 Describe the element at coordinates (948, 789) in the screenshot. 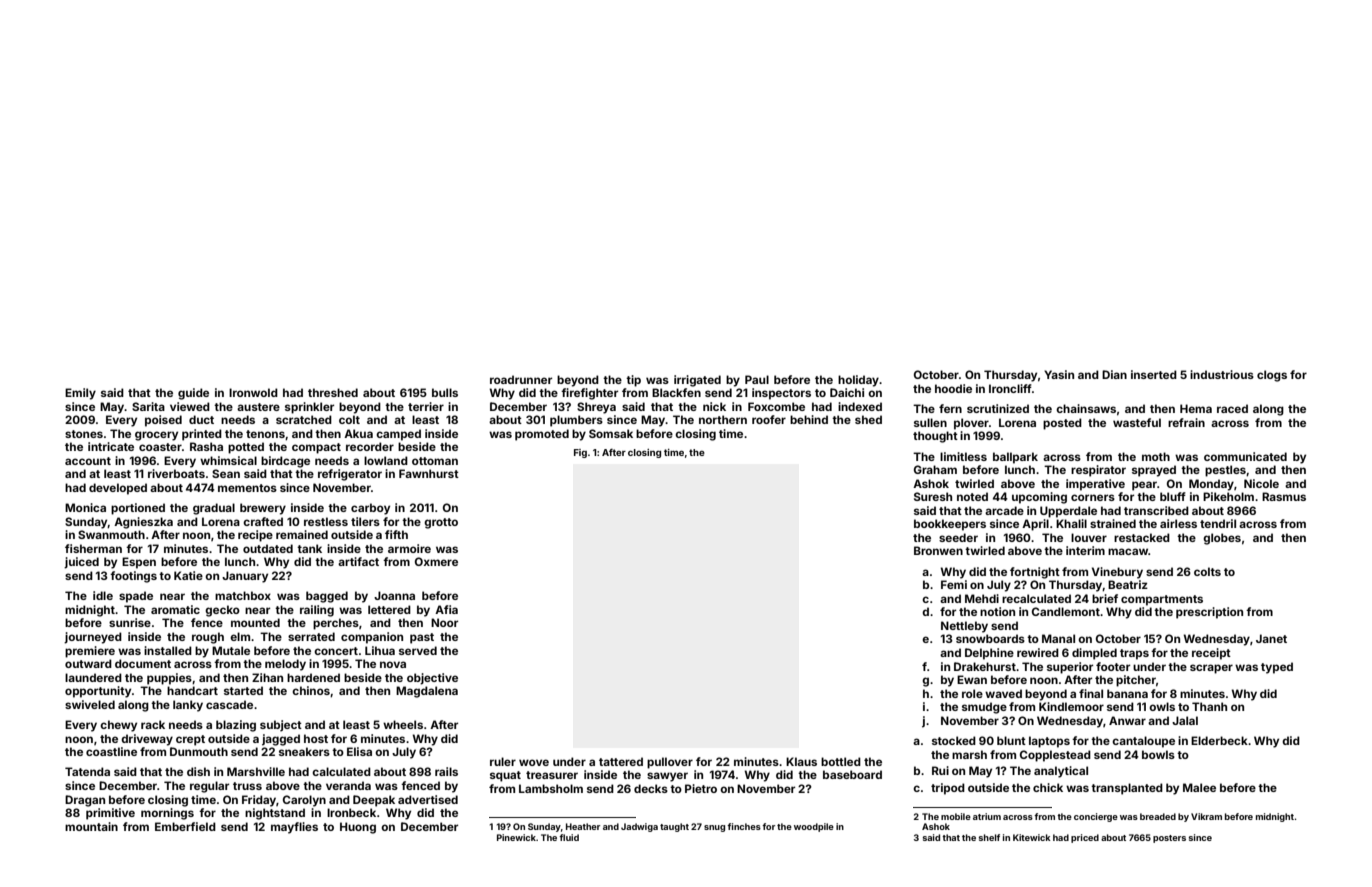

I see `tripod` at that location.
